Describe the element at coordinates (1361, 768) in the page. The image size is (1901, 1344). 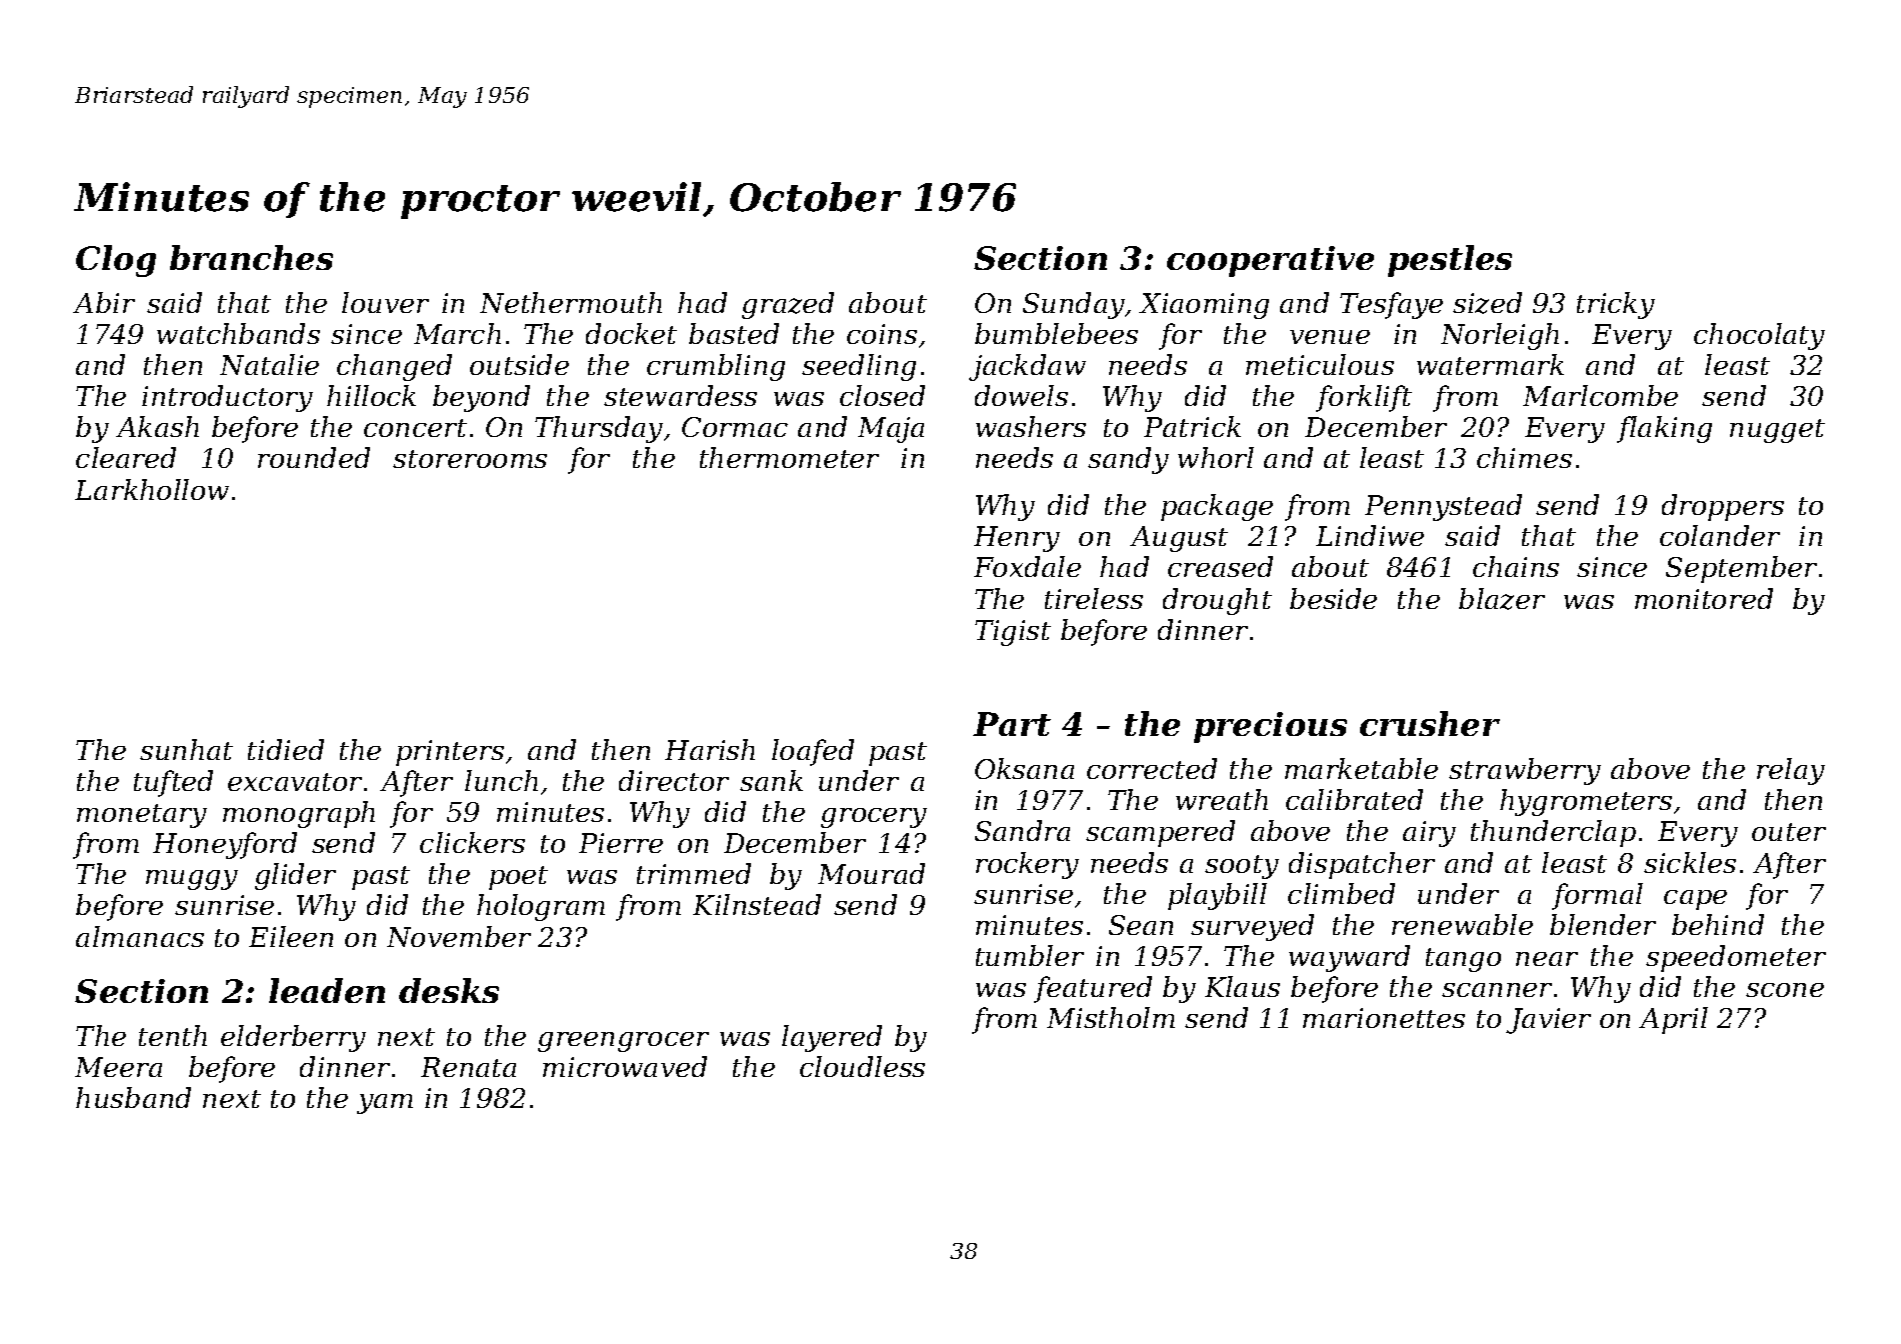
I see `marketable` at that location.
